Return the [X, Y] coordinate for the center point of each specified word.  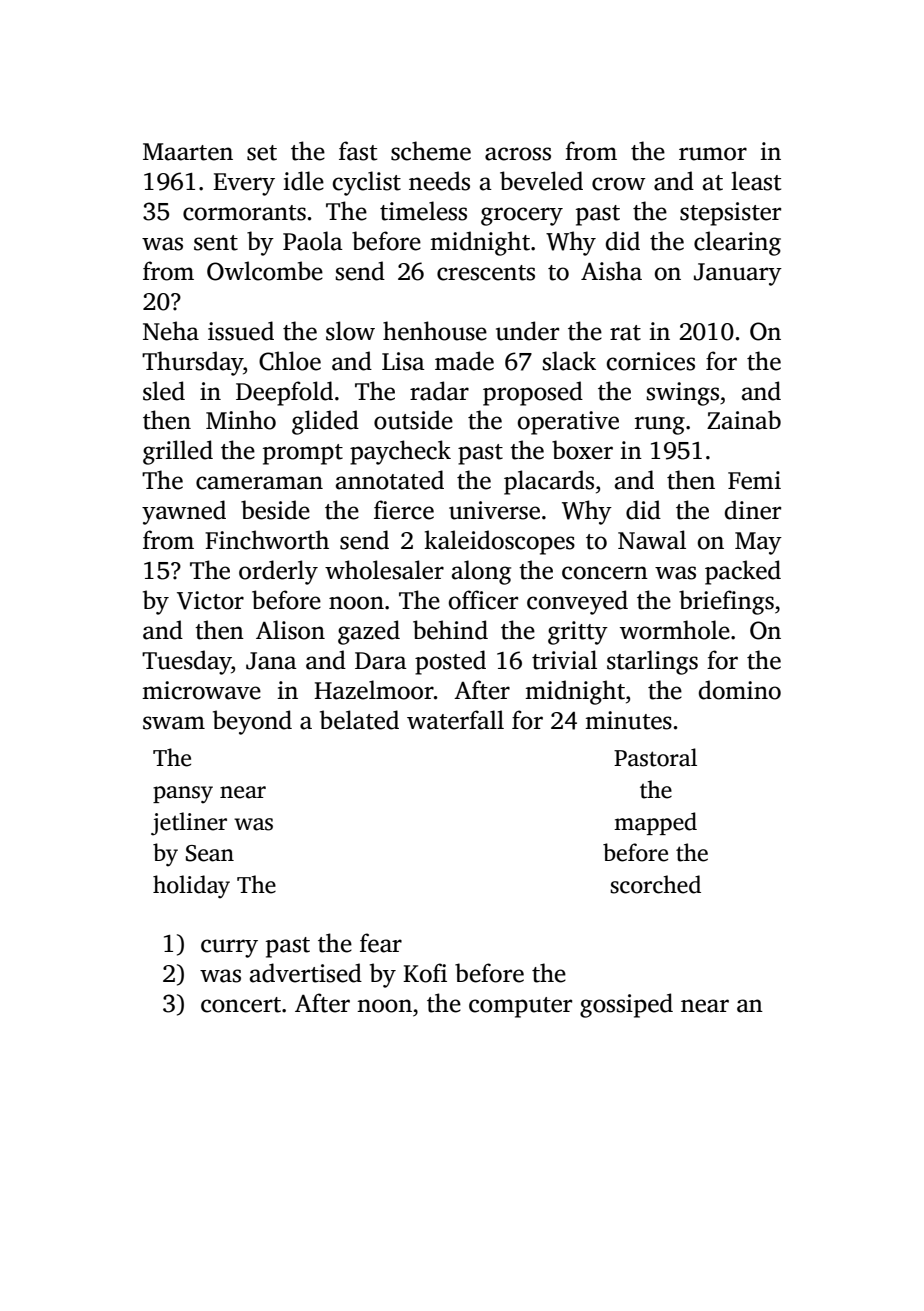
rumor [713, 154]
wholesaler [384, 570]
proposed [533, 393]
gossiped [626, 1005]
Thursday [192, 363]
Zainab [744, 420]
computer [520, 1007]
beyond [252, 722]
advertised [306, 973]
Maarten [188, 152]
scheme [431, 151]
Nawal [652, 540]
